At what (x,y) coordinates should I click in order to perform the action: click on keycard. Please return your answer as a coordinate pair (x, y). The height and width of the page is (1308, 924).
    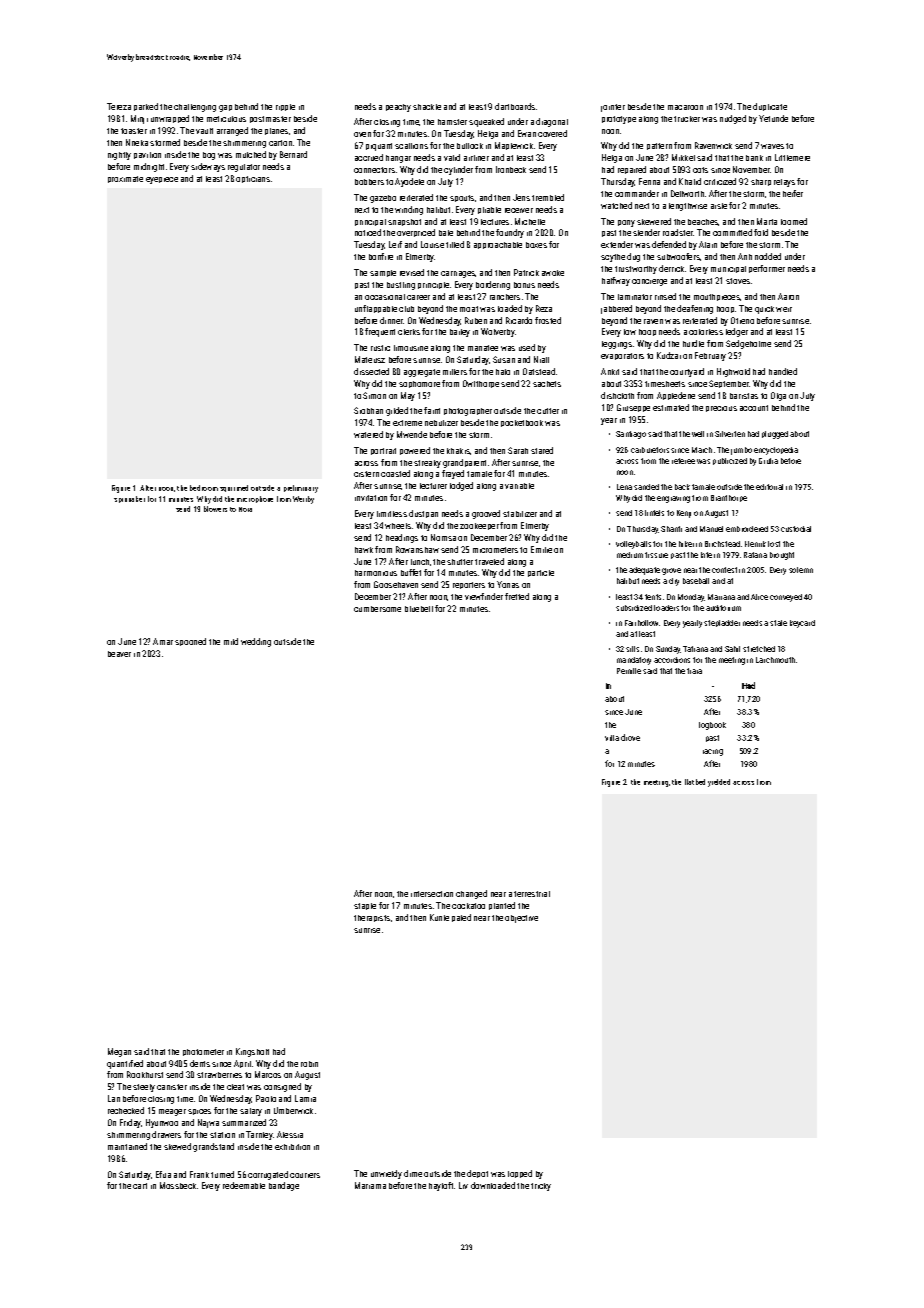
    Looking at the image, I should click on (802, 624).
